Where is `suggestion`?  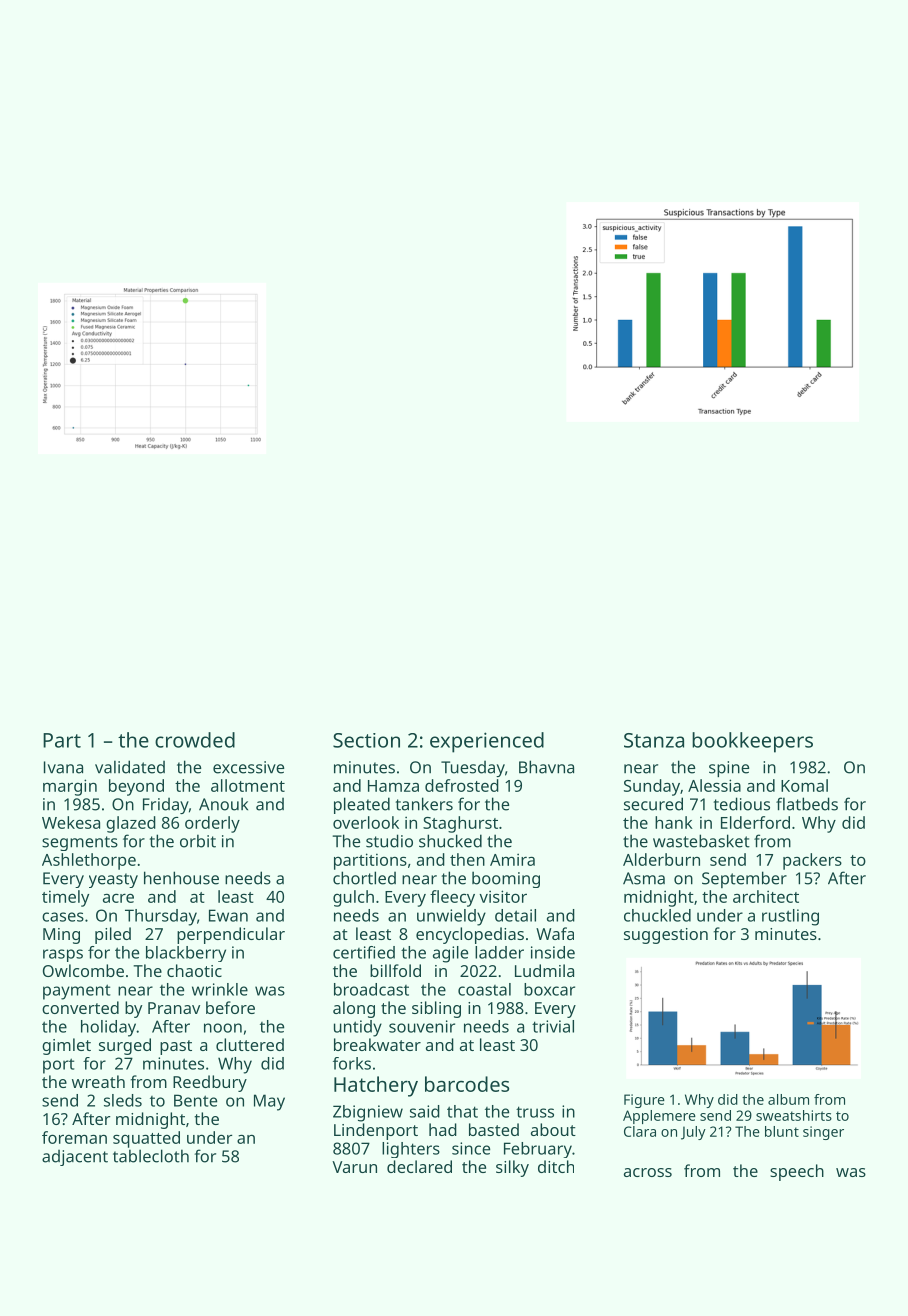
suggestion is located at coordinates (666, 936).
